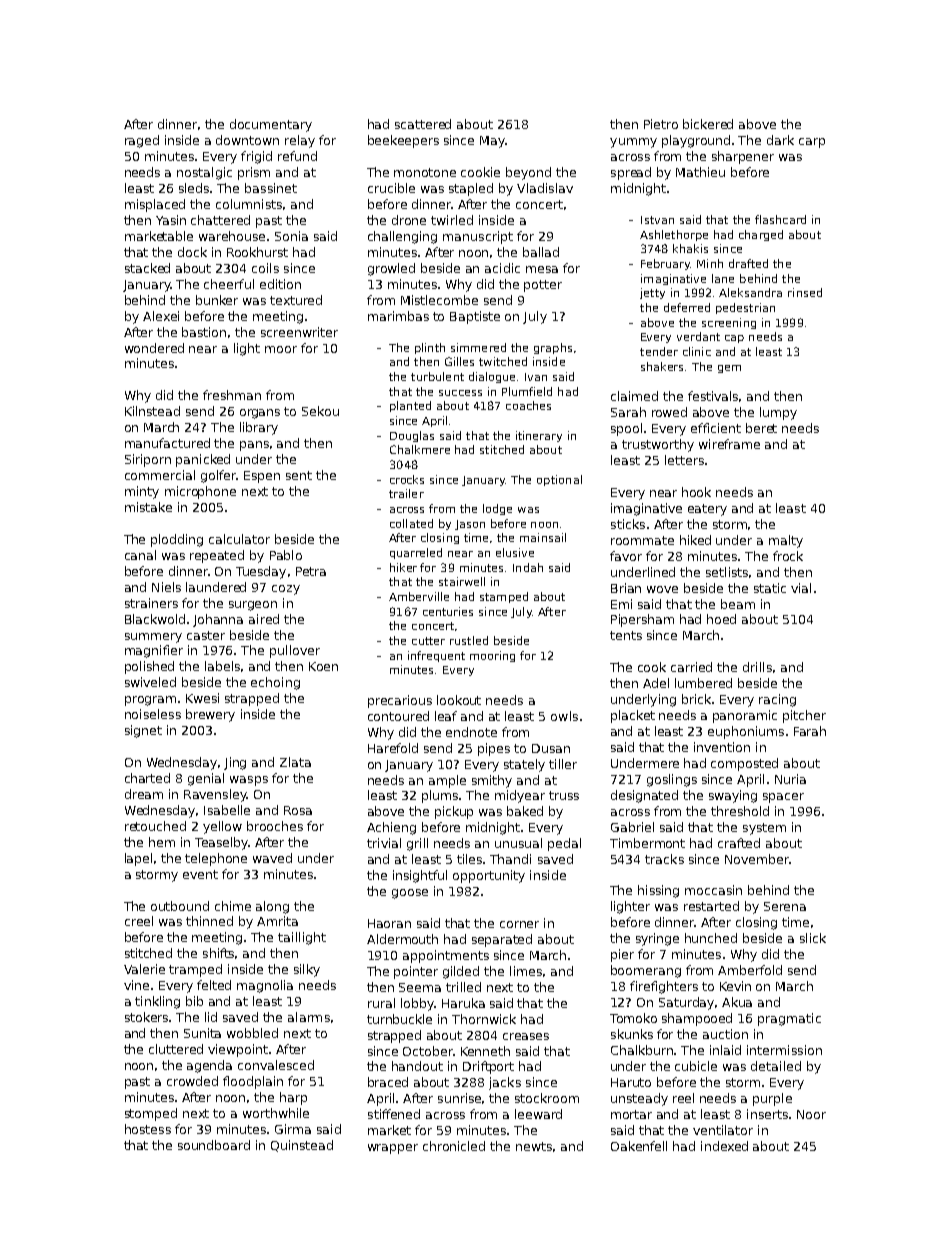  Describe the element at coordinates (439, 300) in the screenshot. I see `Mistlecombe` at that location.
